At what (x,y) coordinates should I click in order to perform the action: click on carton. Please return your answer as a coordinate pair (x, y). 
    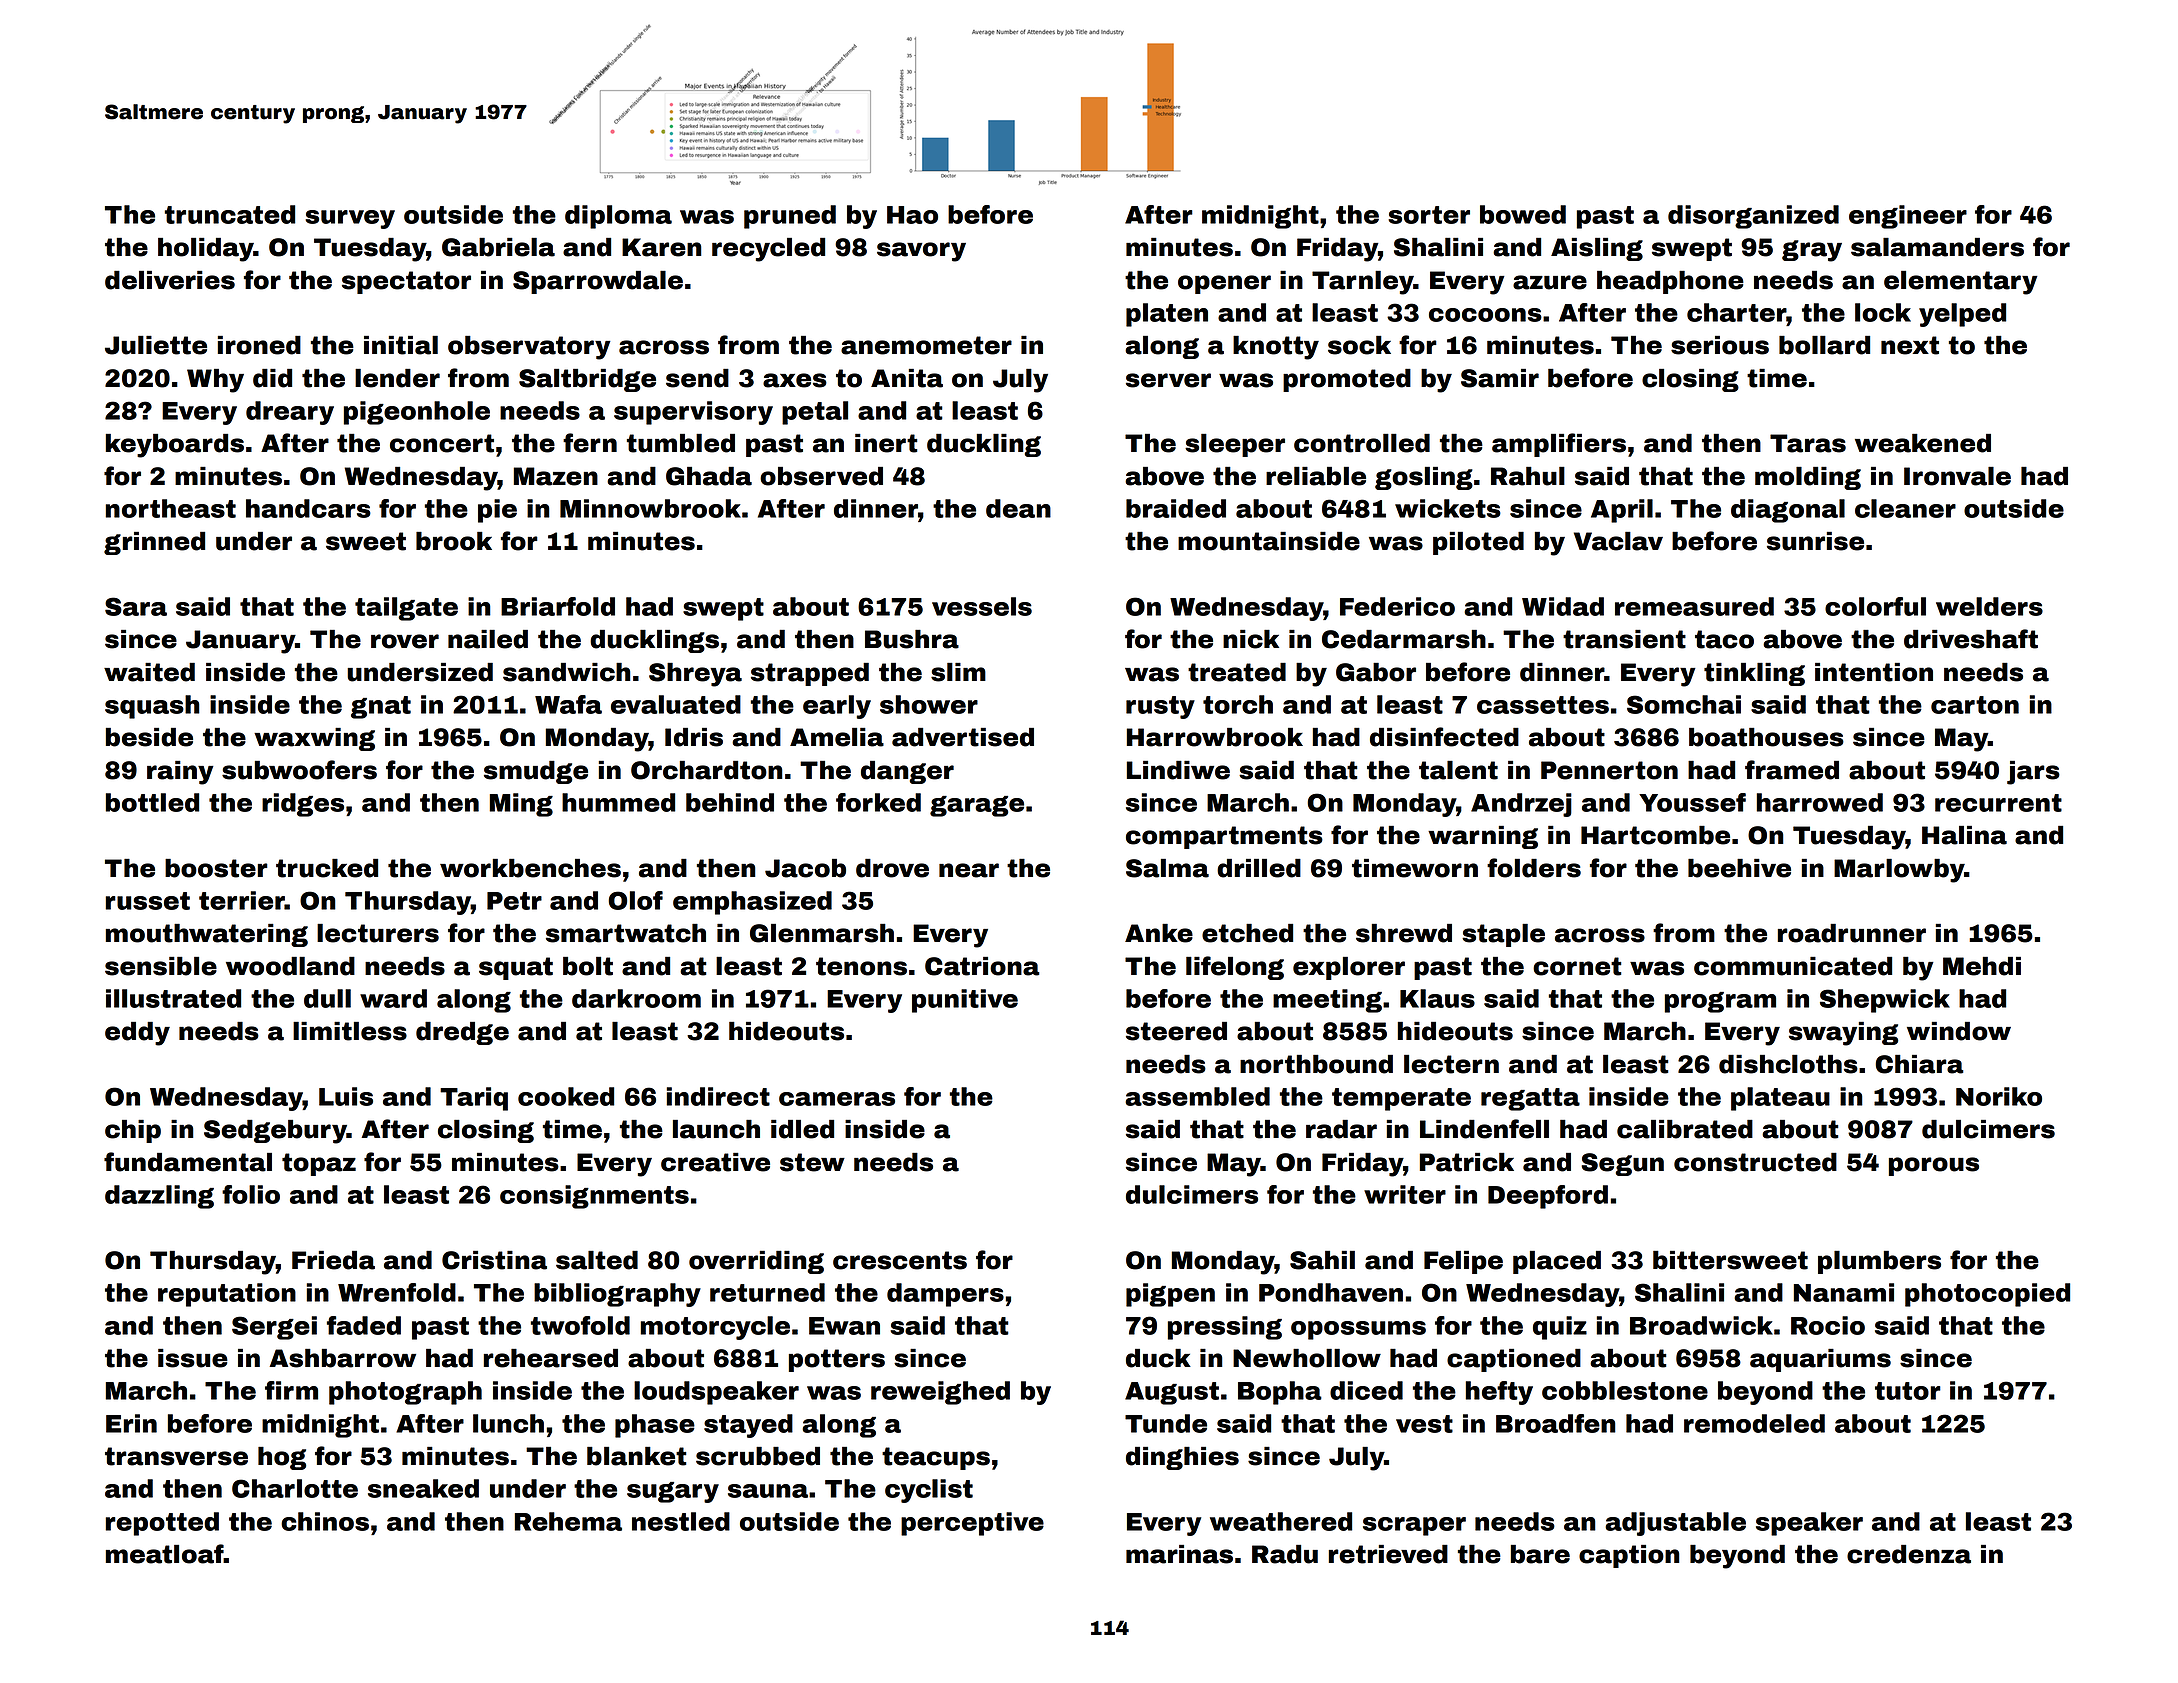
    Looking at the image, I should click on (1975, 705).
